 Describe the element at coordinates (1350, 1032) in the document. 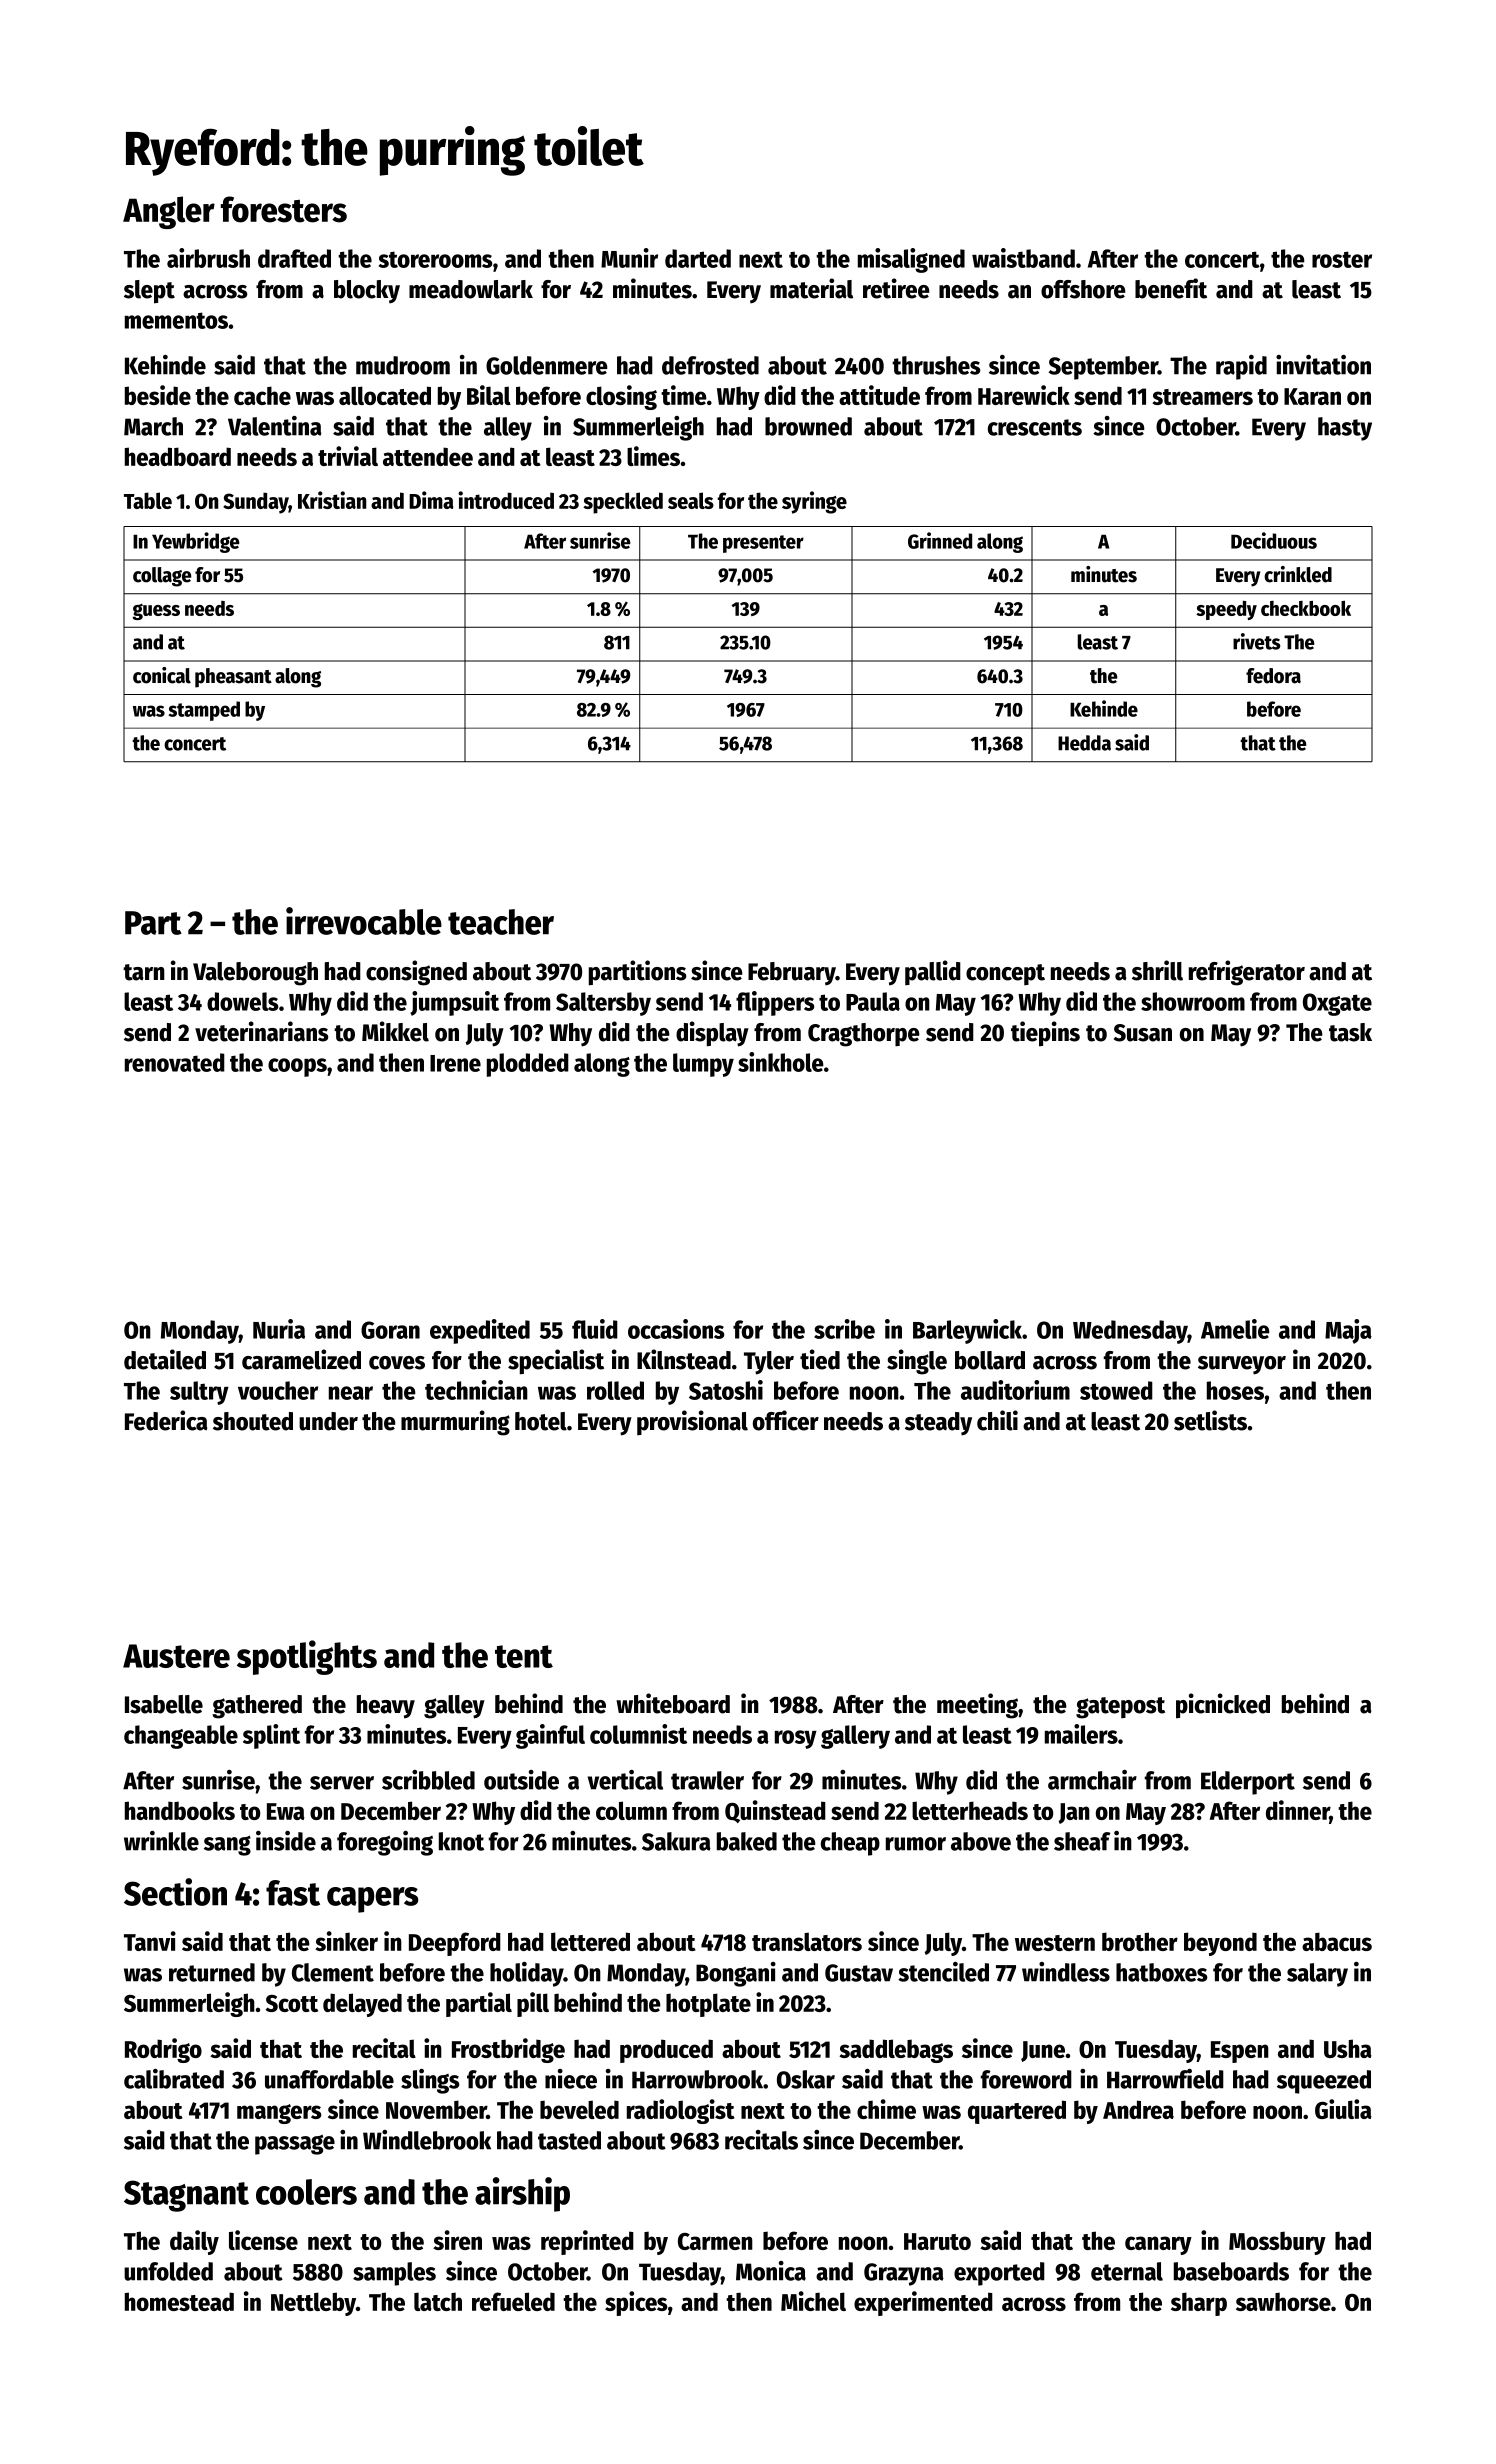

I see `task` at that location.
